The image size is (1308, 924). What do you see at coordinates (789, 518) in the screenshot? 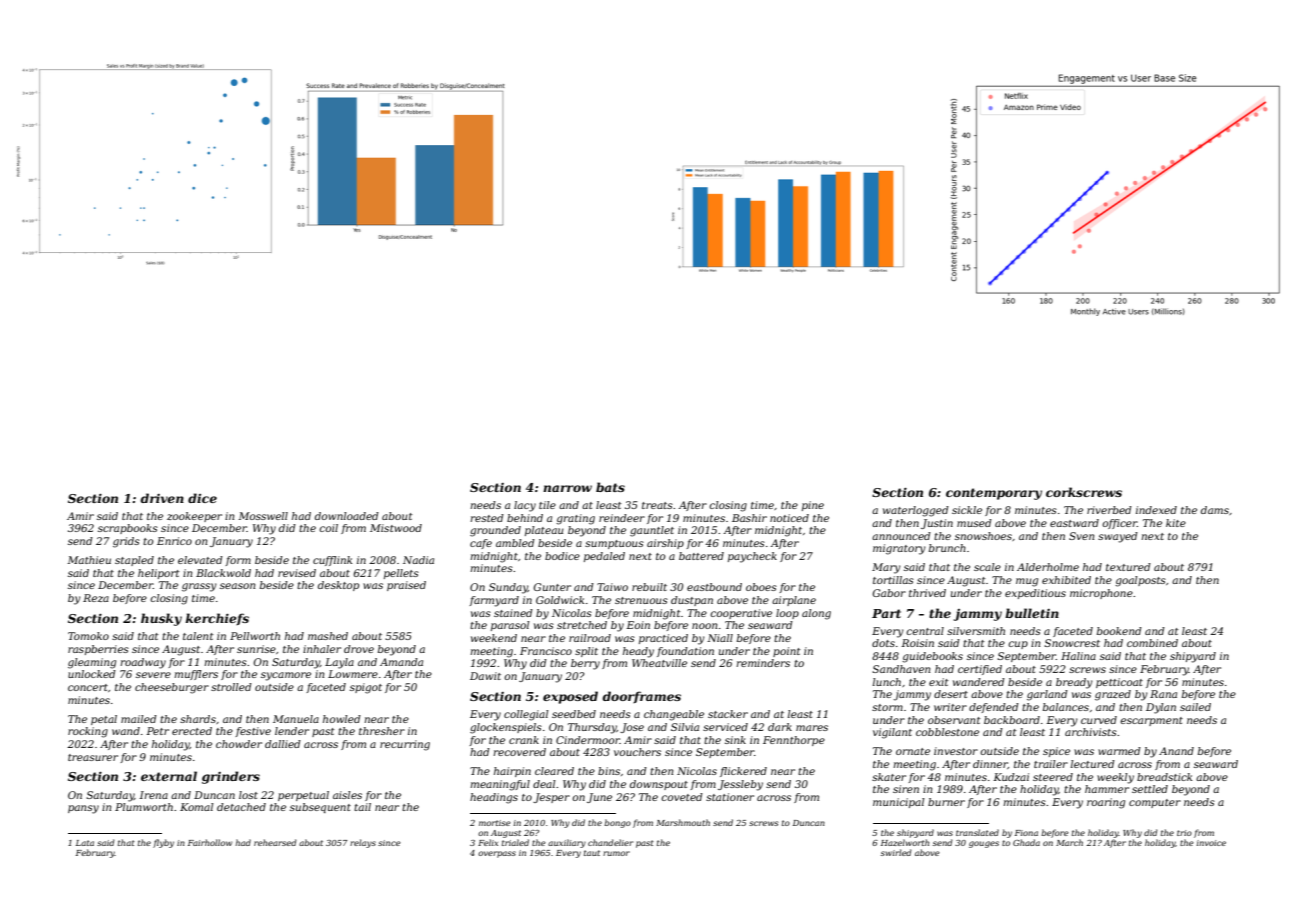
I see `noticed` at bounding box center [789, 518].
